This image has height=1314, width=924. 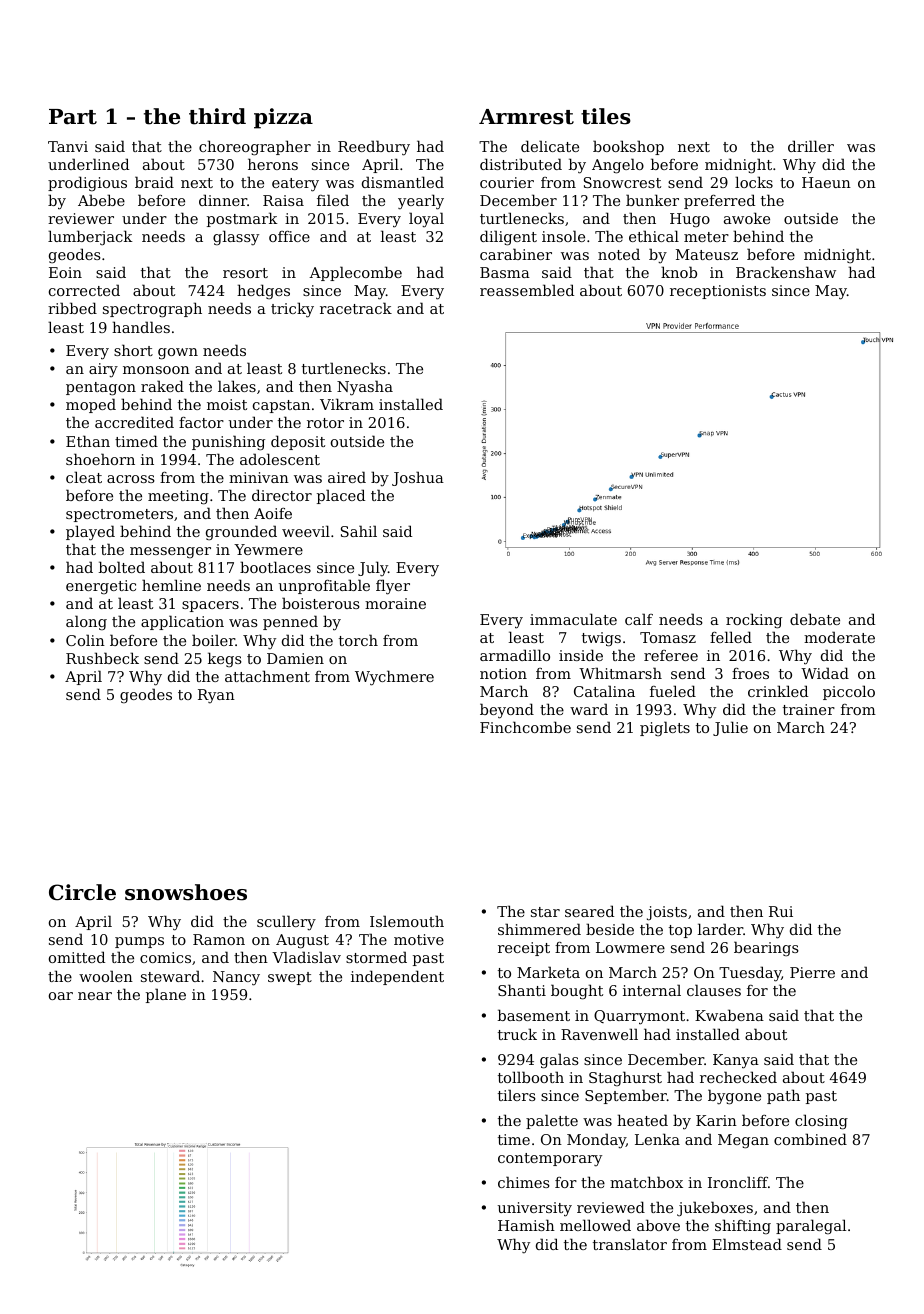 I want to click on Joshua, so click(x=418, y=478).
